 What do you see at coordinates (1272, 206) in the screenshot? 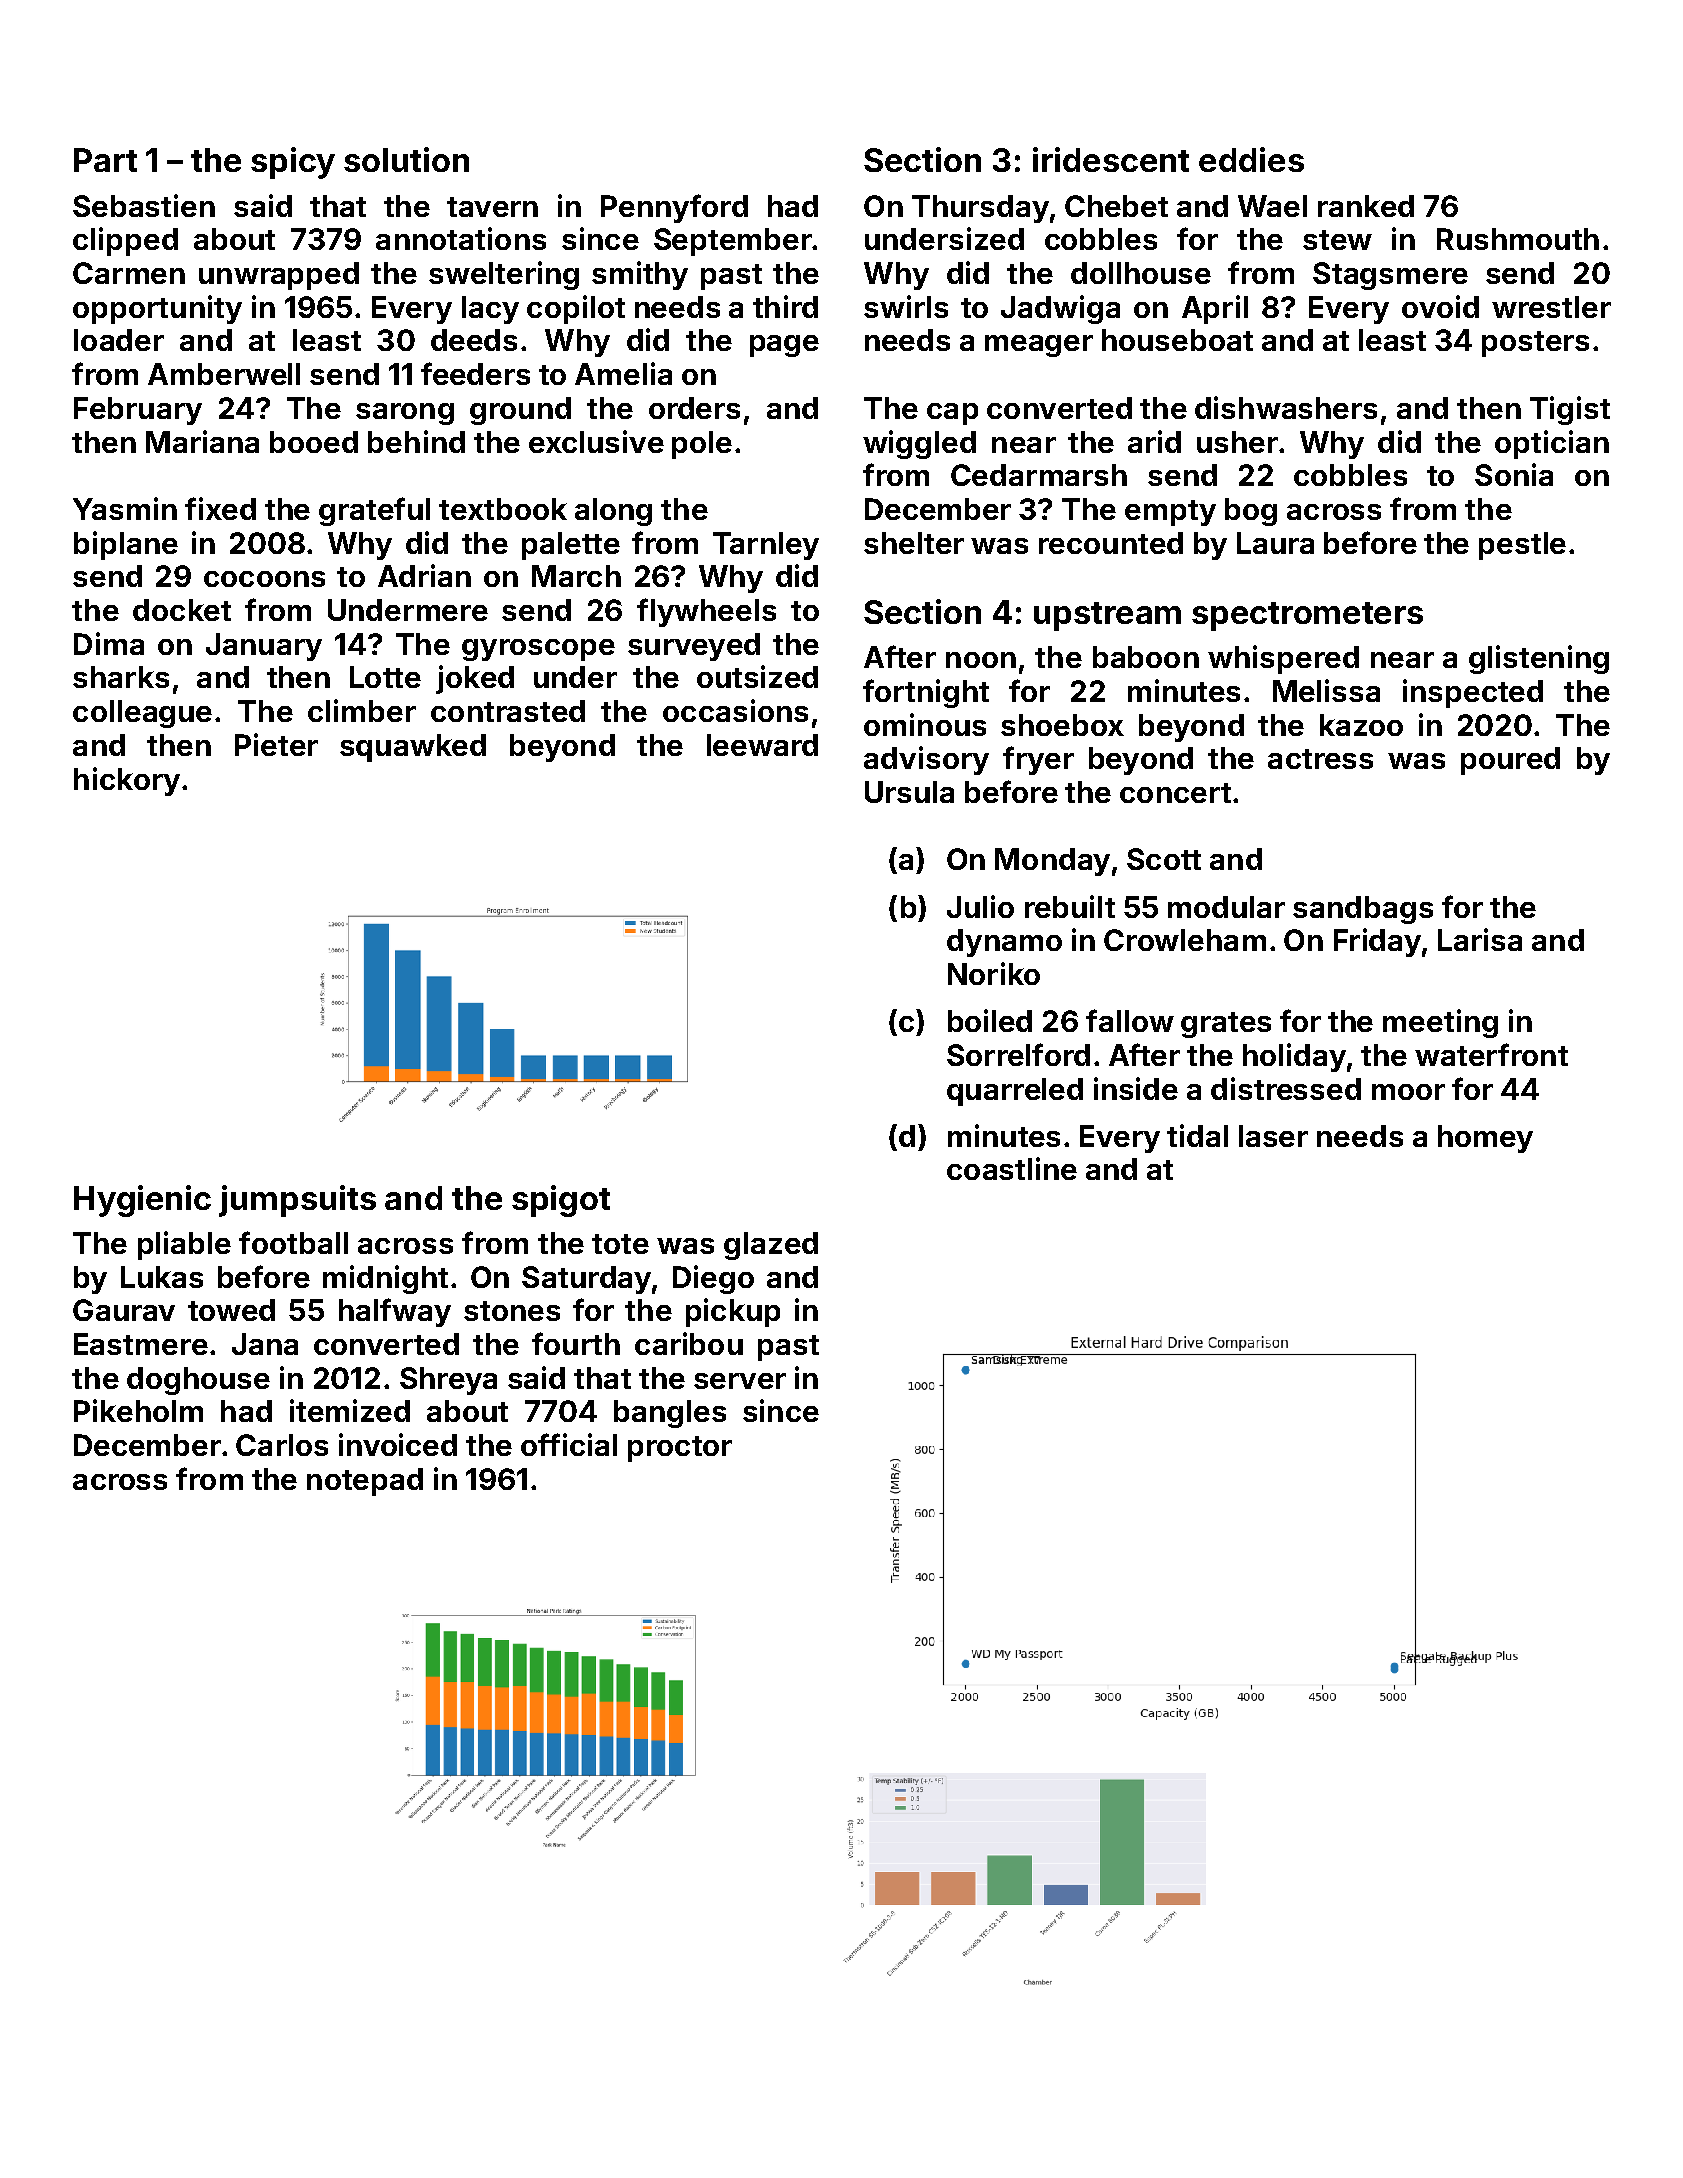
I see `Wael` at bounding box center [1272, 206].
